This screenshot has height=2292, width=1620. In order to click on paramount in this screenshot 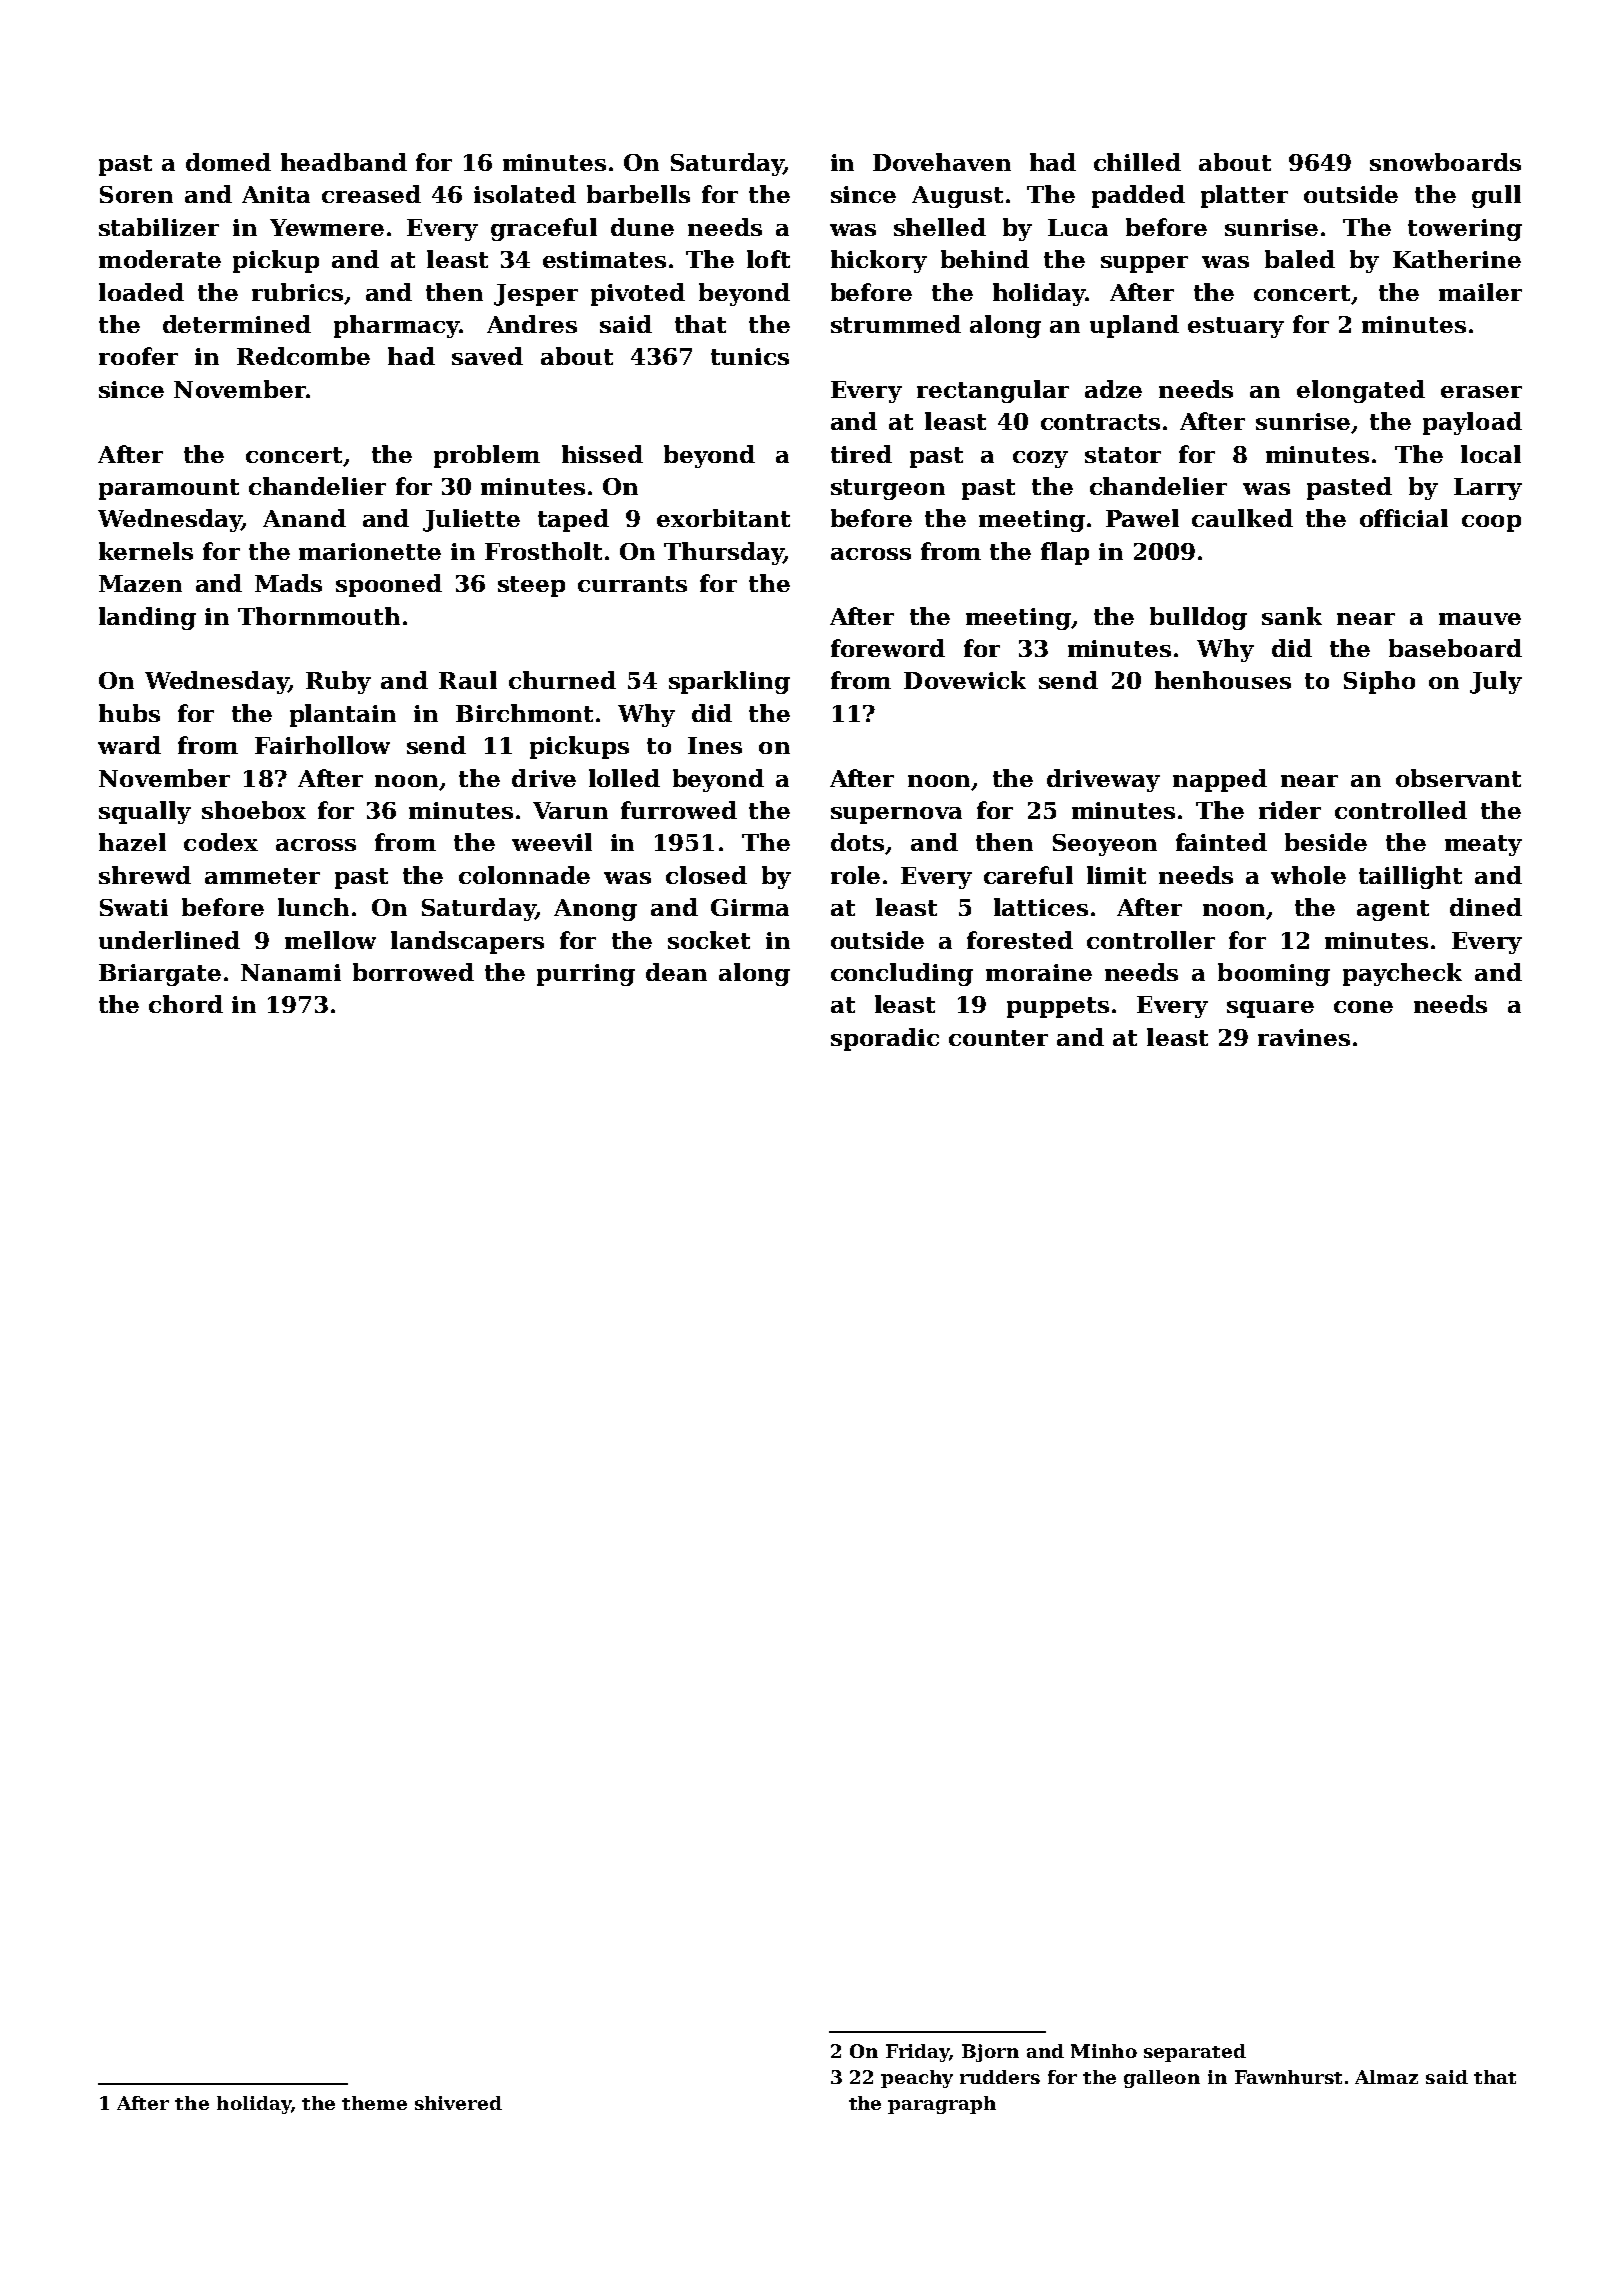, I will do `click(169, 489)`.
